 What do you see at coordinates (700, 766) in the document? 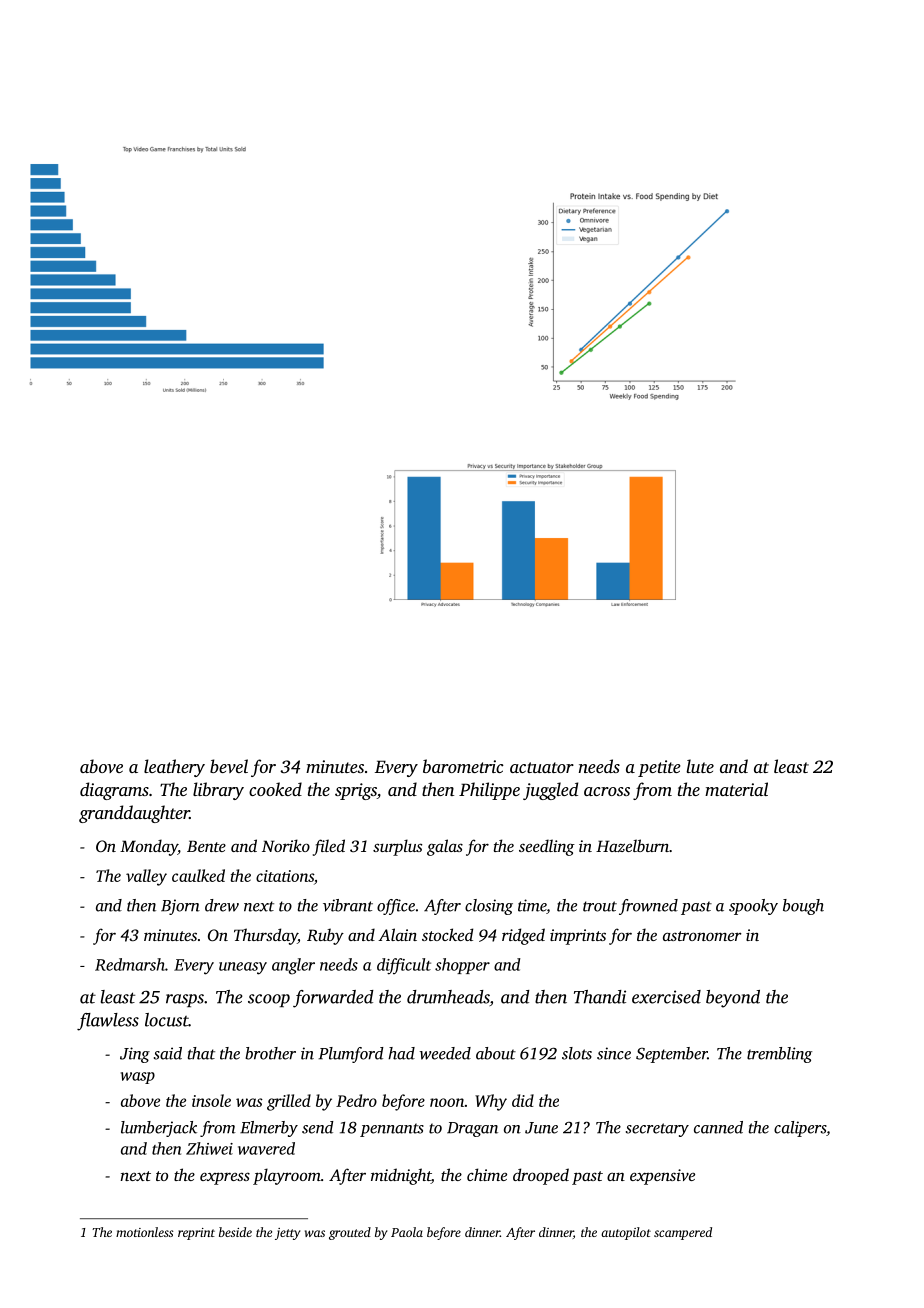
I see `lute` at bounding box center [700, 766].
